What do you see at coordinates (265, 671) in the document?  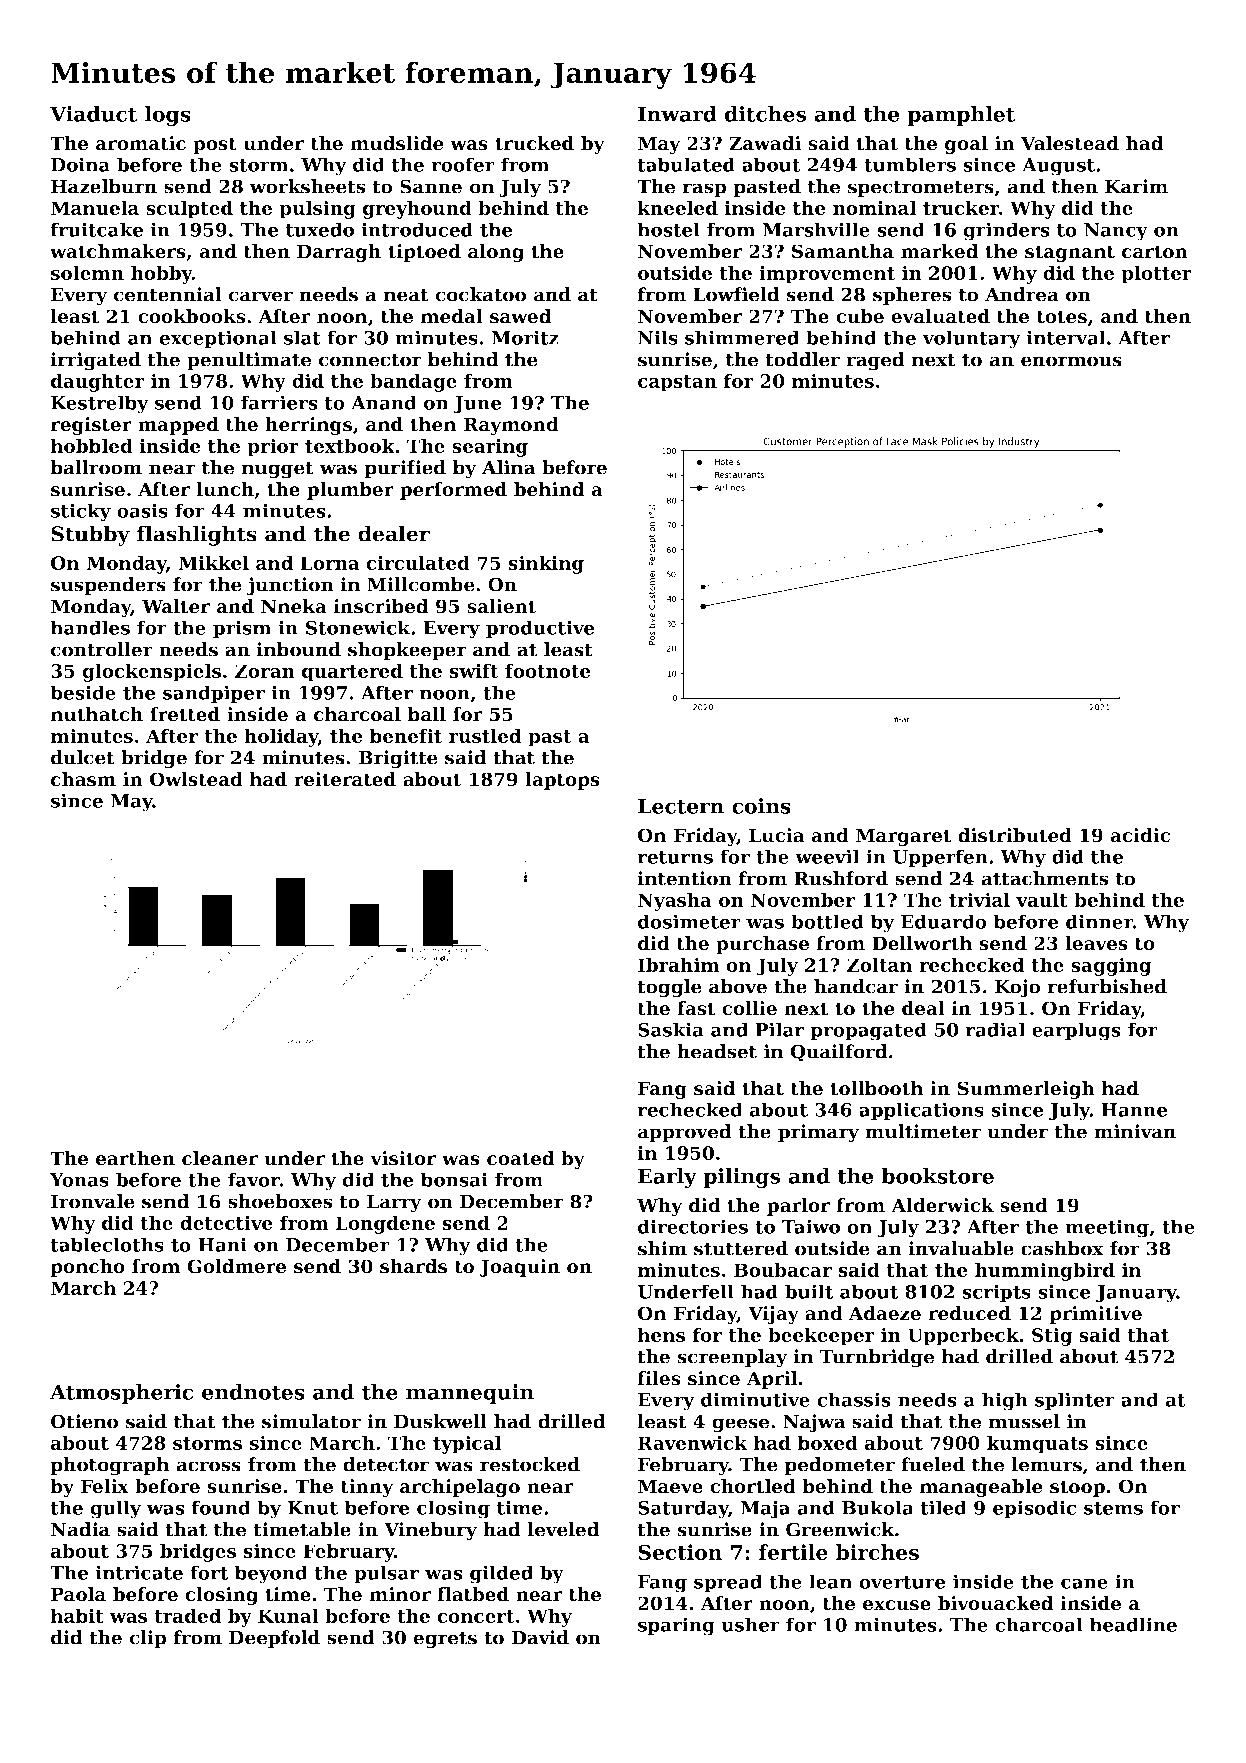 I see `Zoran` at bounding box center [265, 671].
